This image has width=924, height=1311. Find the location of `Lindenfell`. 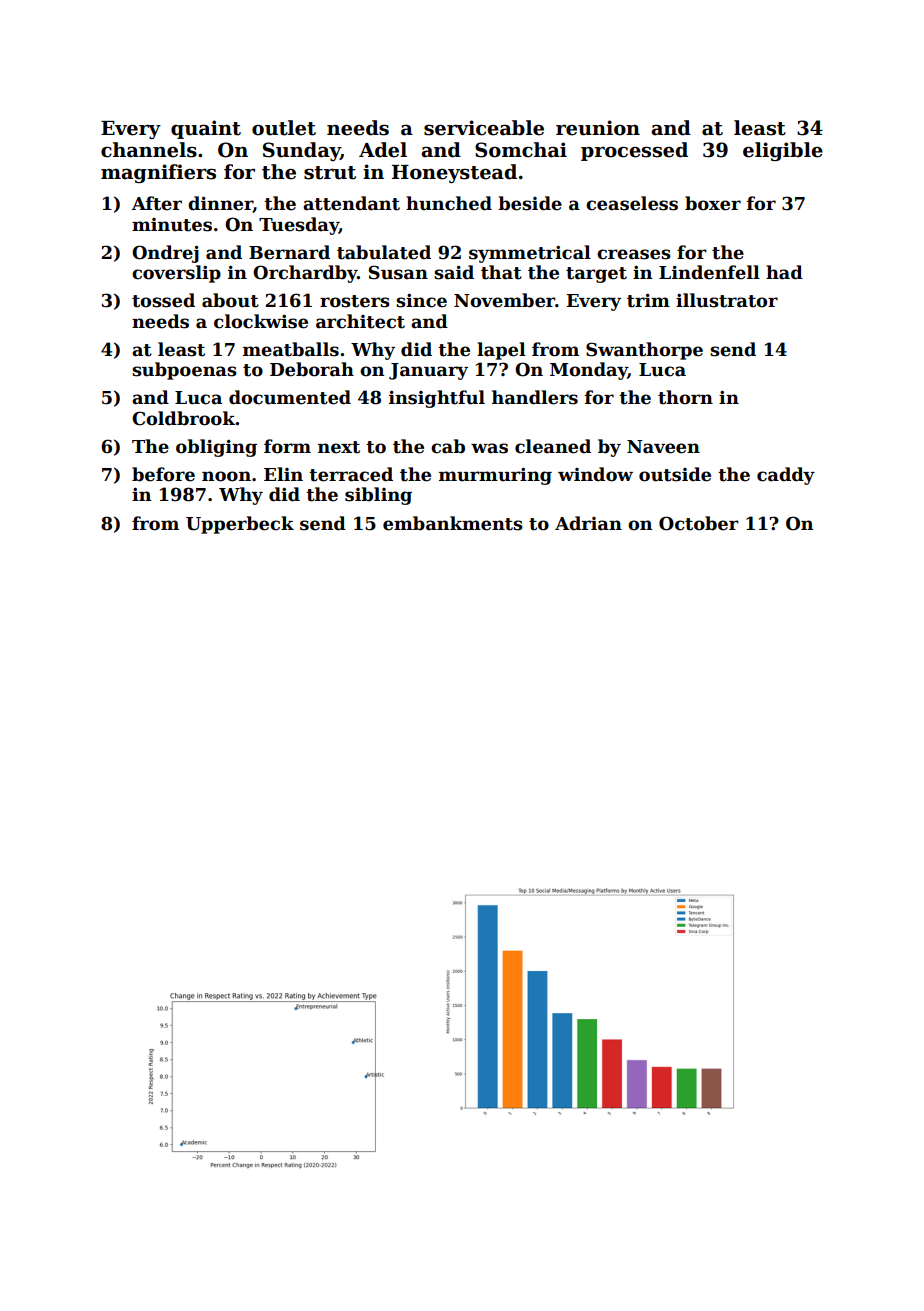

Lindenfell is located at coordinates (709, 272).
